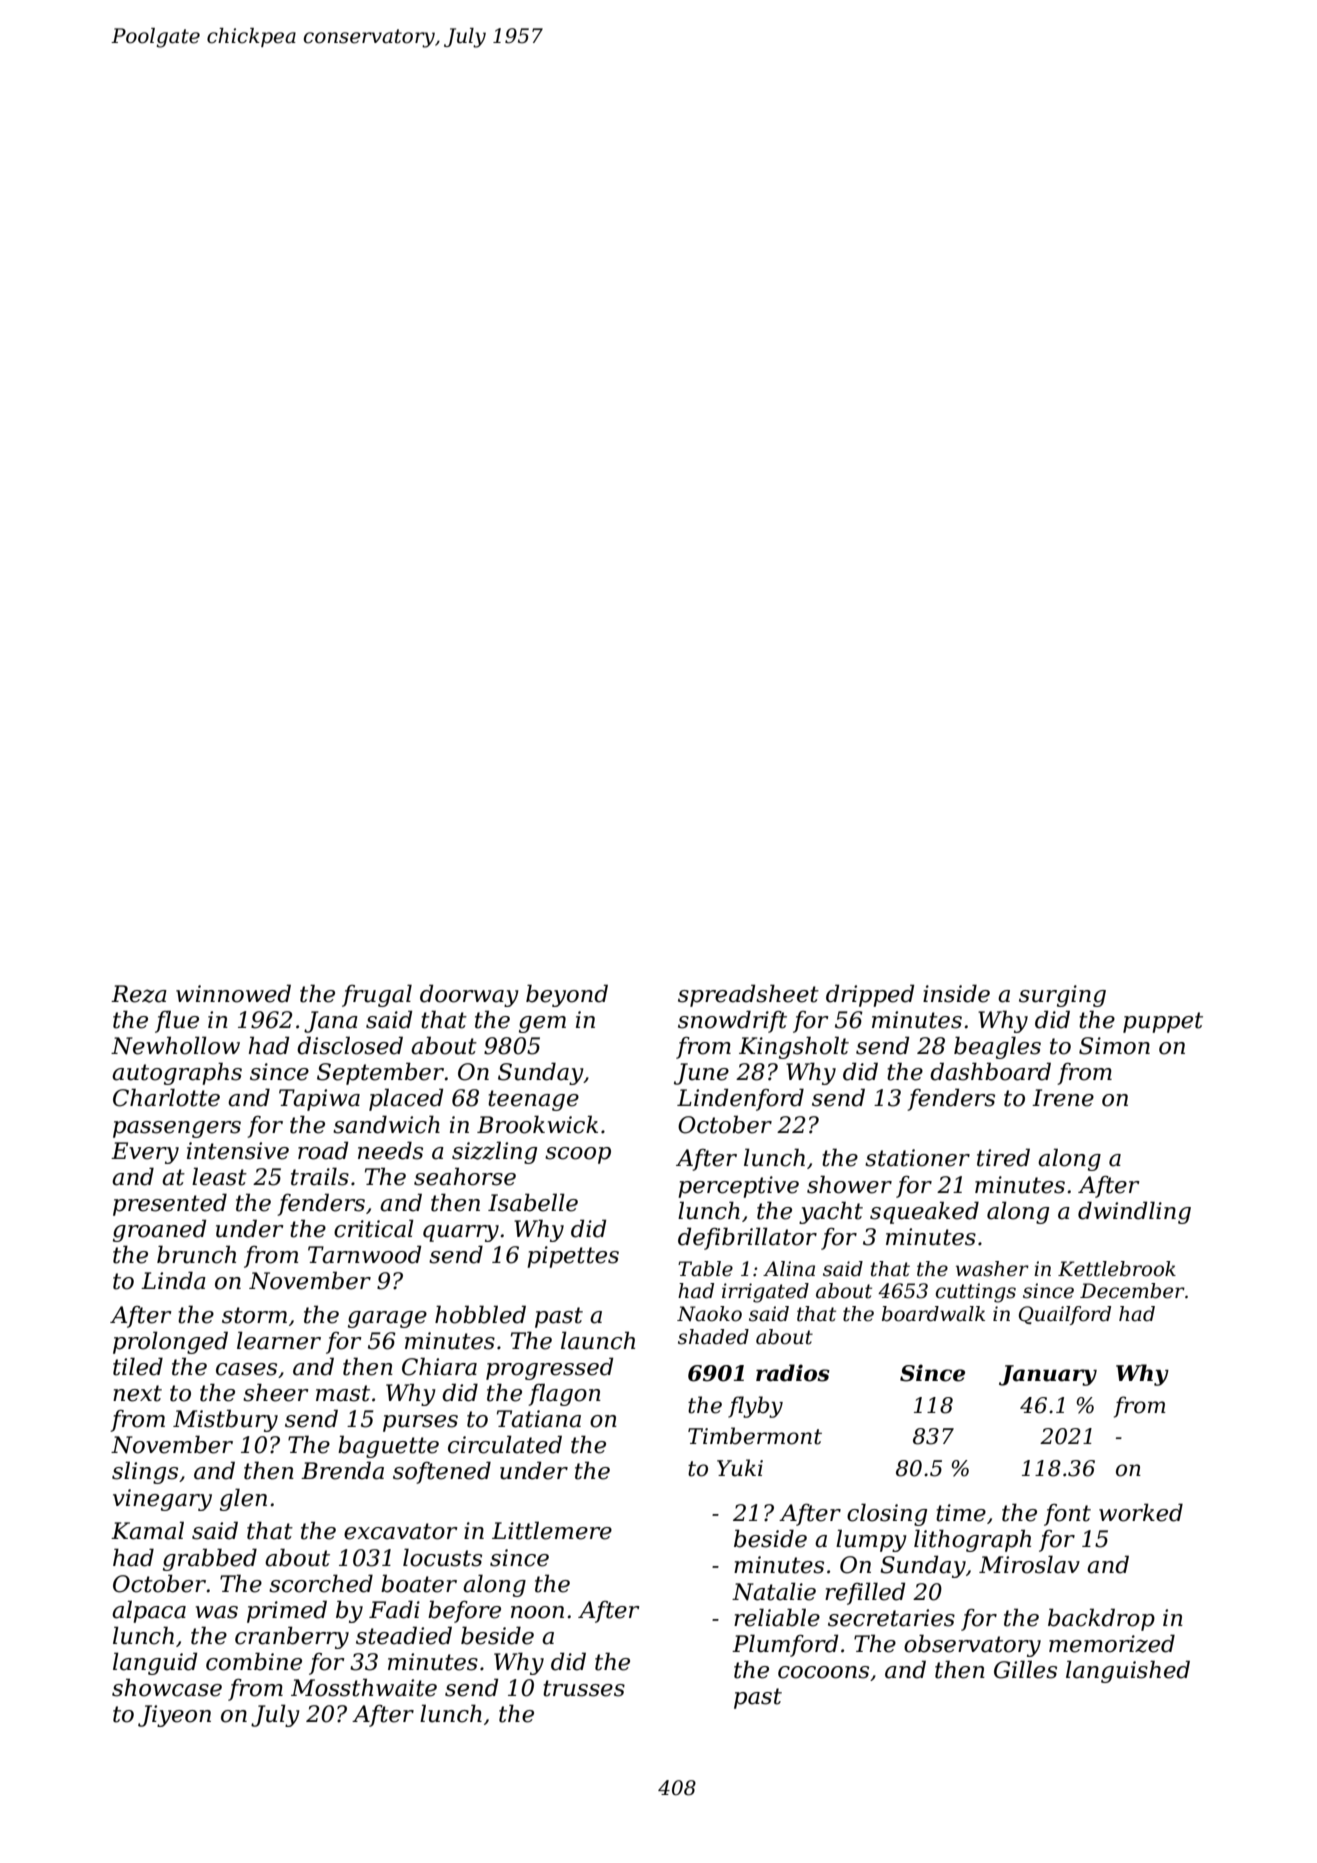 This screenshot has height=1863, width=1317. I want to click on Irene, so click(1063, 1098).
